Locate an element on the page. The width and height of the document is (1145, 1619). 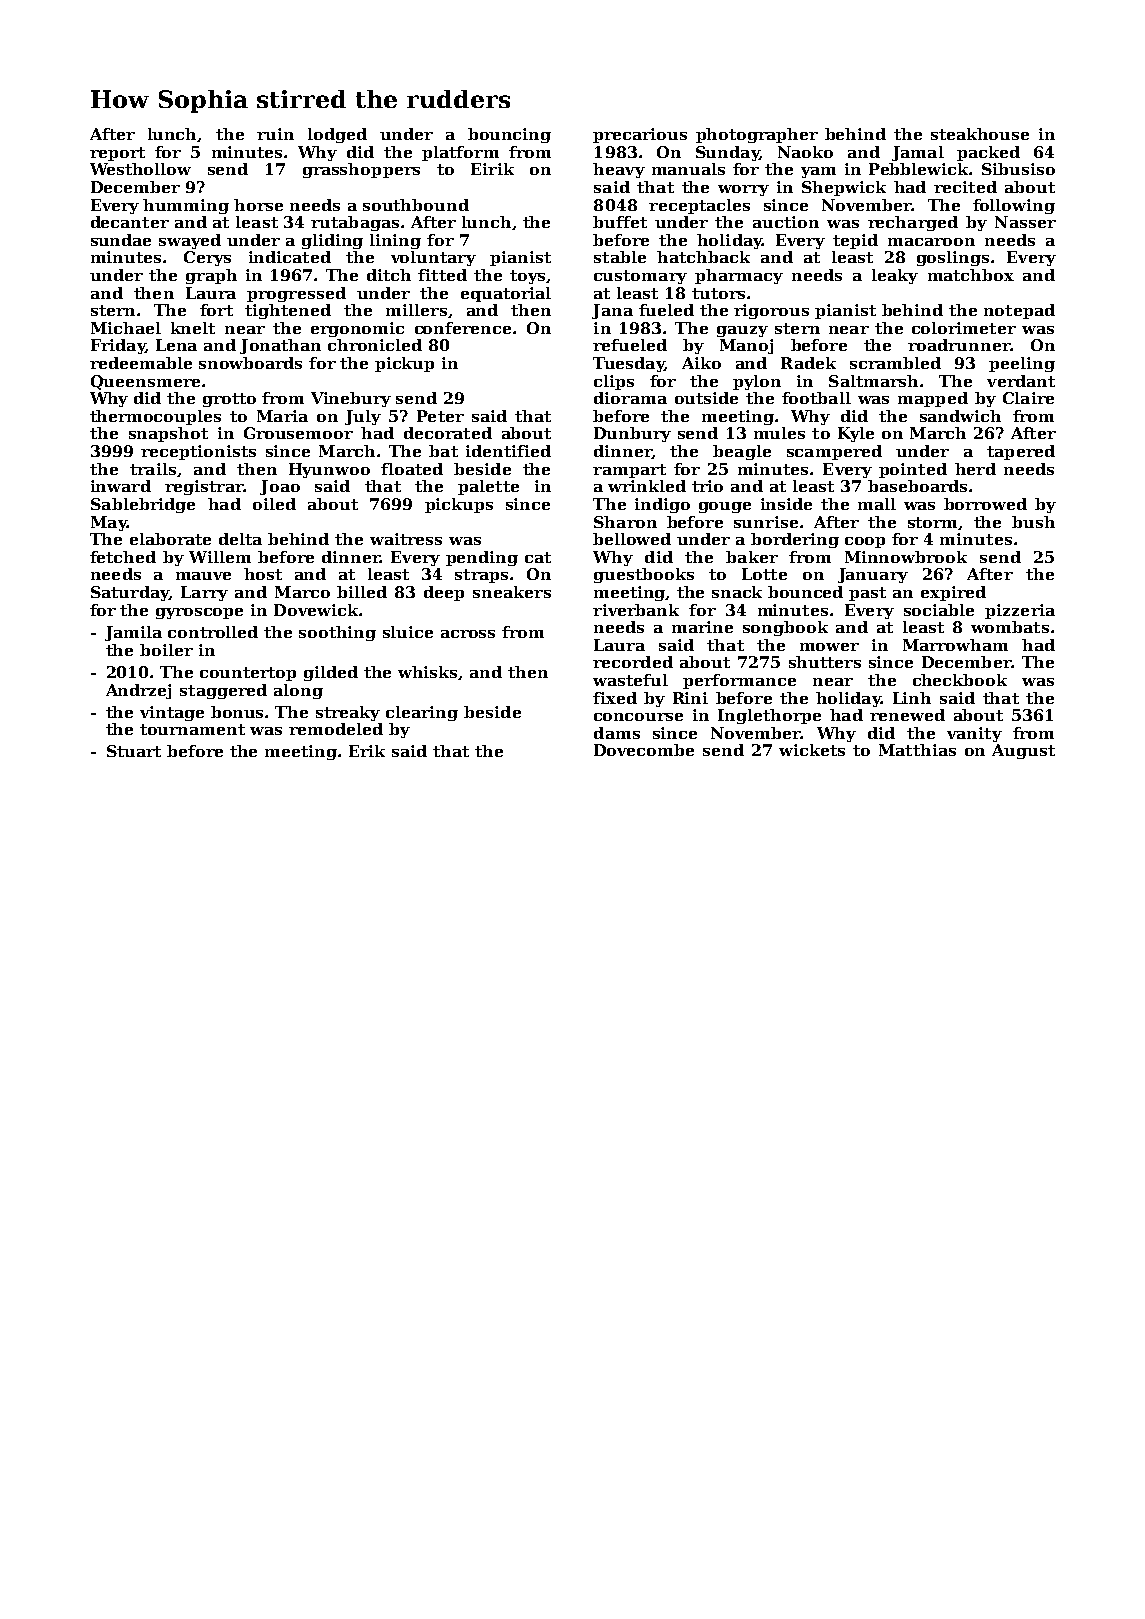
Erik is located at coordinates (367, 751).
